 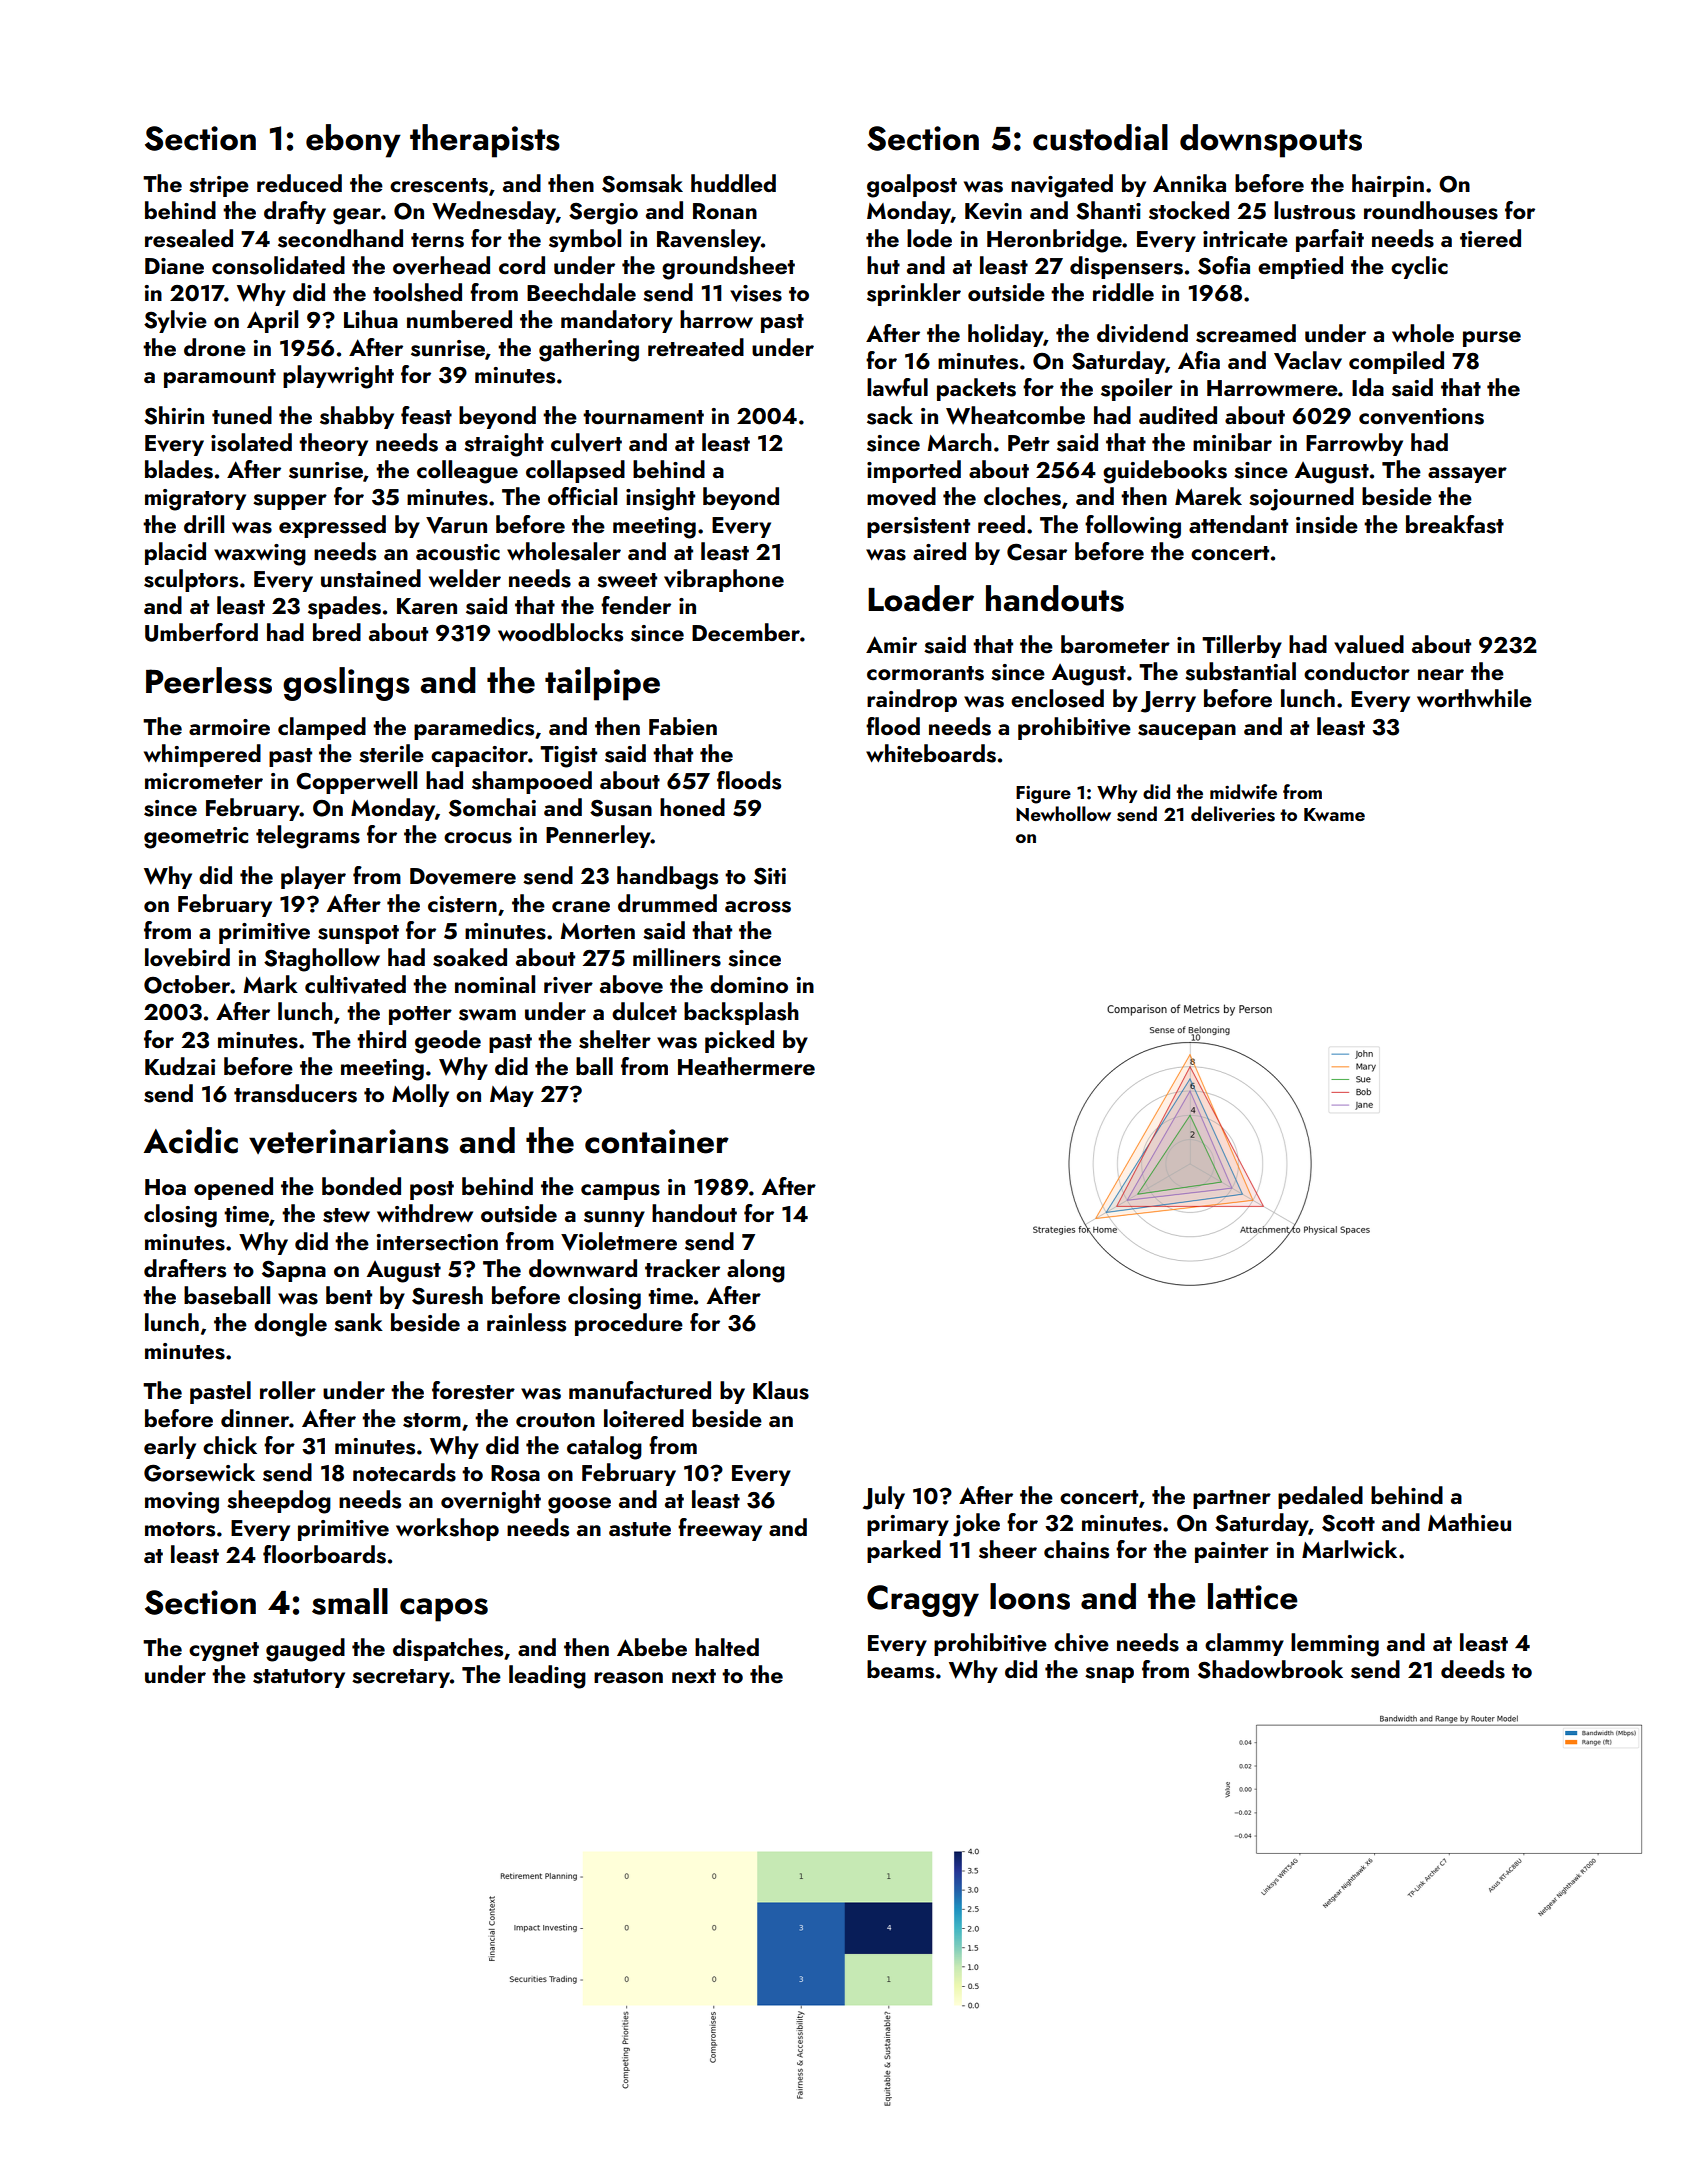 What do you see at coordinates (1100, 137) in the screenshot?
I see `custodial` at bounding box center [1100, 137].
